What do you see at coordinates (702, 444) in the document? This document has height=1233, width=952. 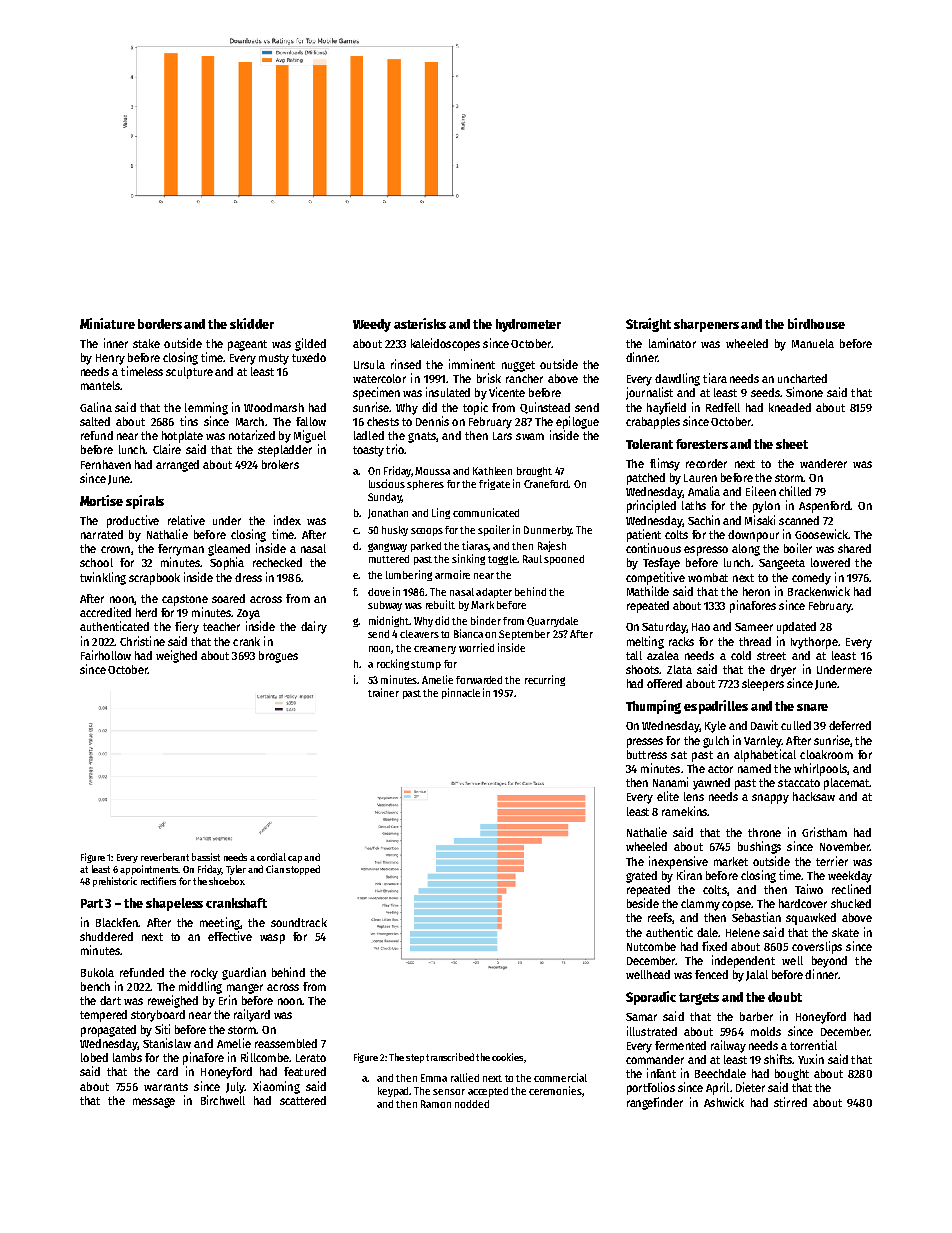 I see `foresters` at bounding box center [702, 444].
